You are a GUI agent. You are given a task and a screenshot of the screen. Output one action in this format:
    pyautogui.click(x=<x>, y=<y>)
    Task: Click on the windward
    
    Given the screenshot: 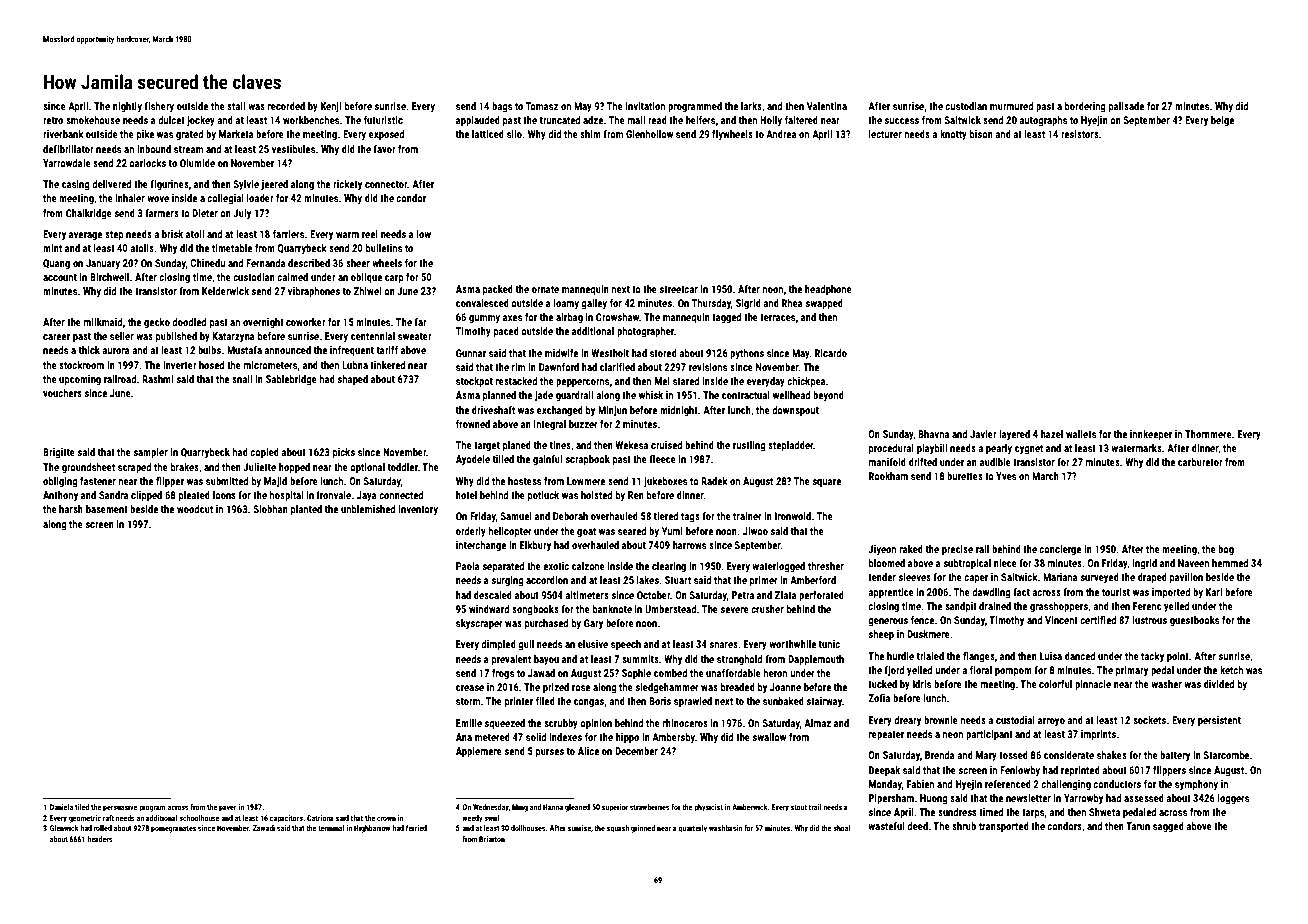 What is the action you would take?
    pyautogui.click(x=489, y=609)
